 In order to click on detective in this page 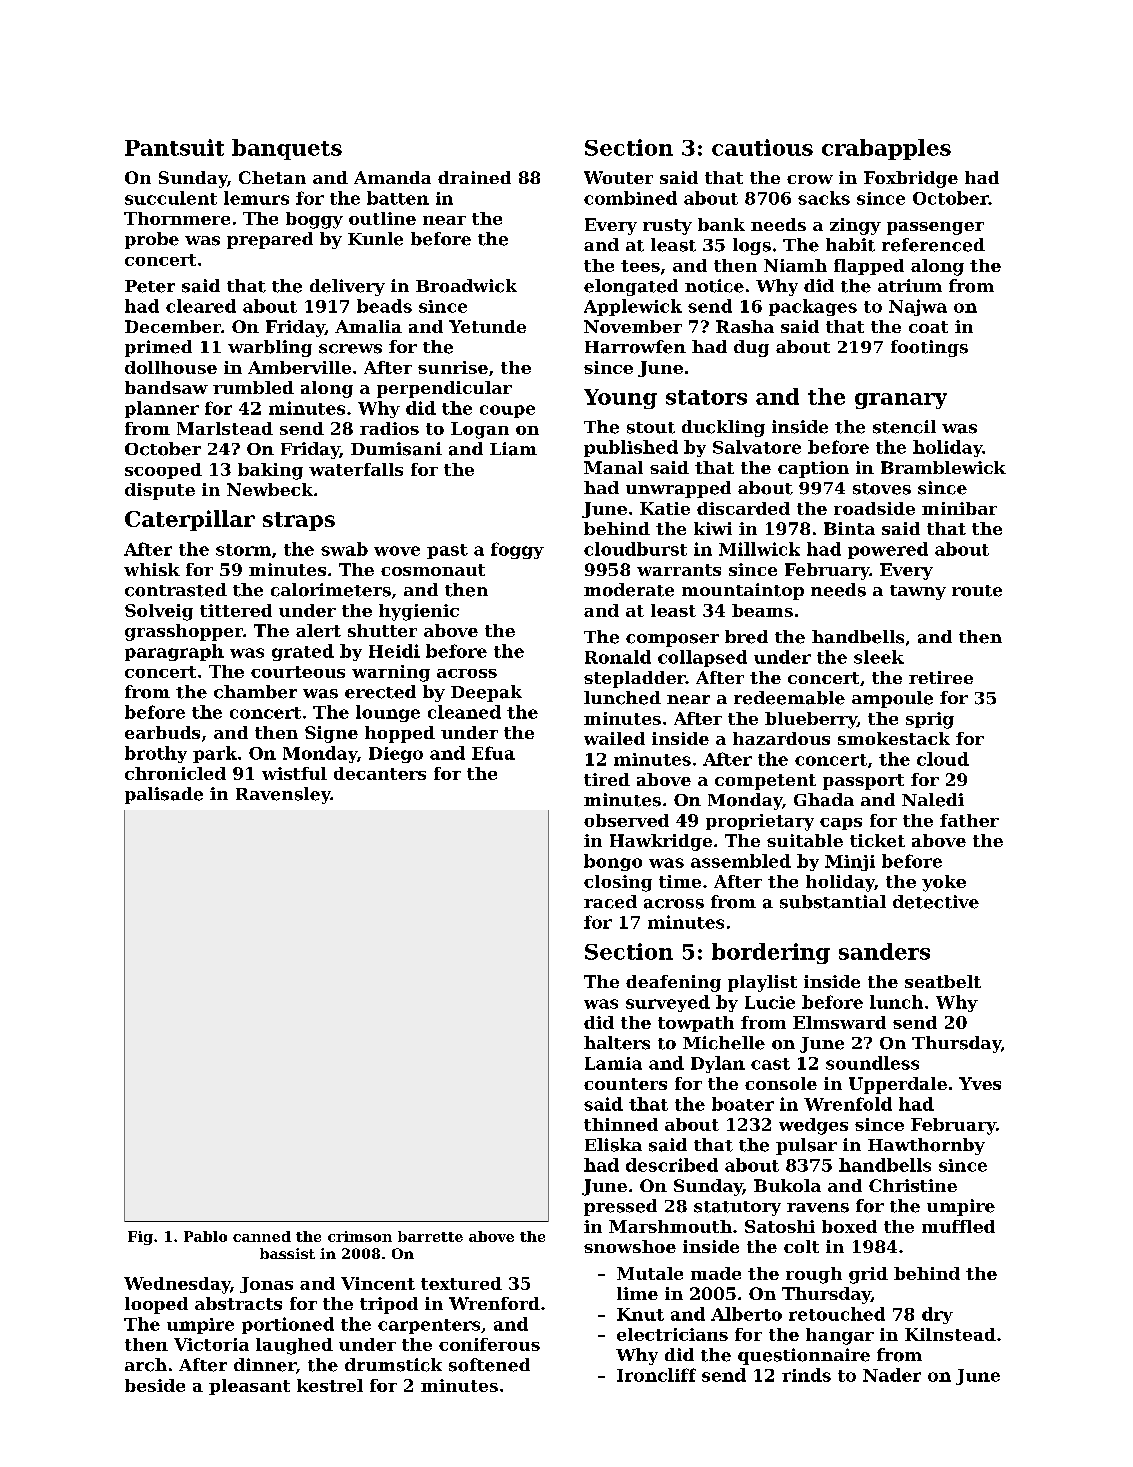, I will do `click(936, 902)`.
